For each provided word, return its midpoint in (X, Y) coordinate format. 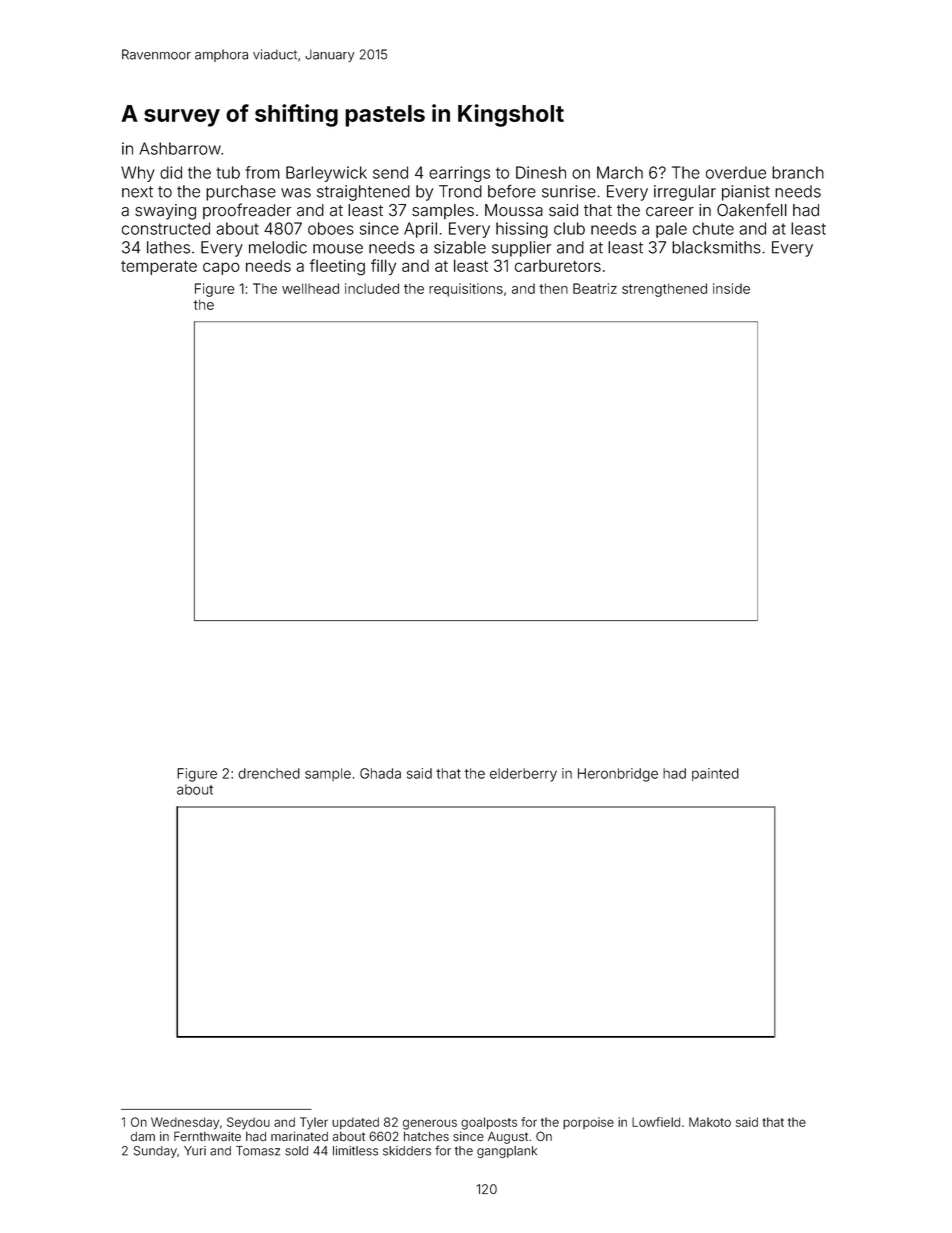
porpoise (588, 1123)
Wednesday (185, 1123)
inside (731, 288)
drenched (269, 773)
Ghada (380, 773)
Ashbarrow (180, 148)
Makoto (710, 1122)
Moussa (514, 210)
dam (143, 1137)
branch (798, 172)
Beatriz (595, 288)
